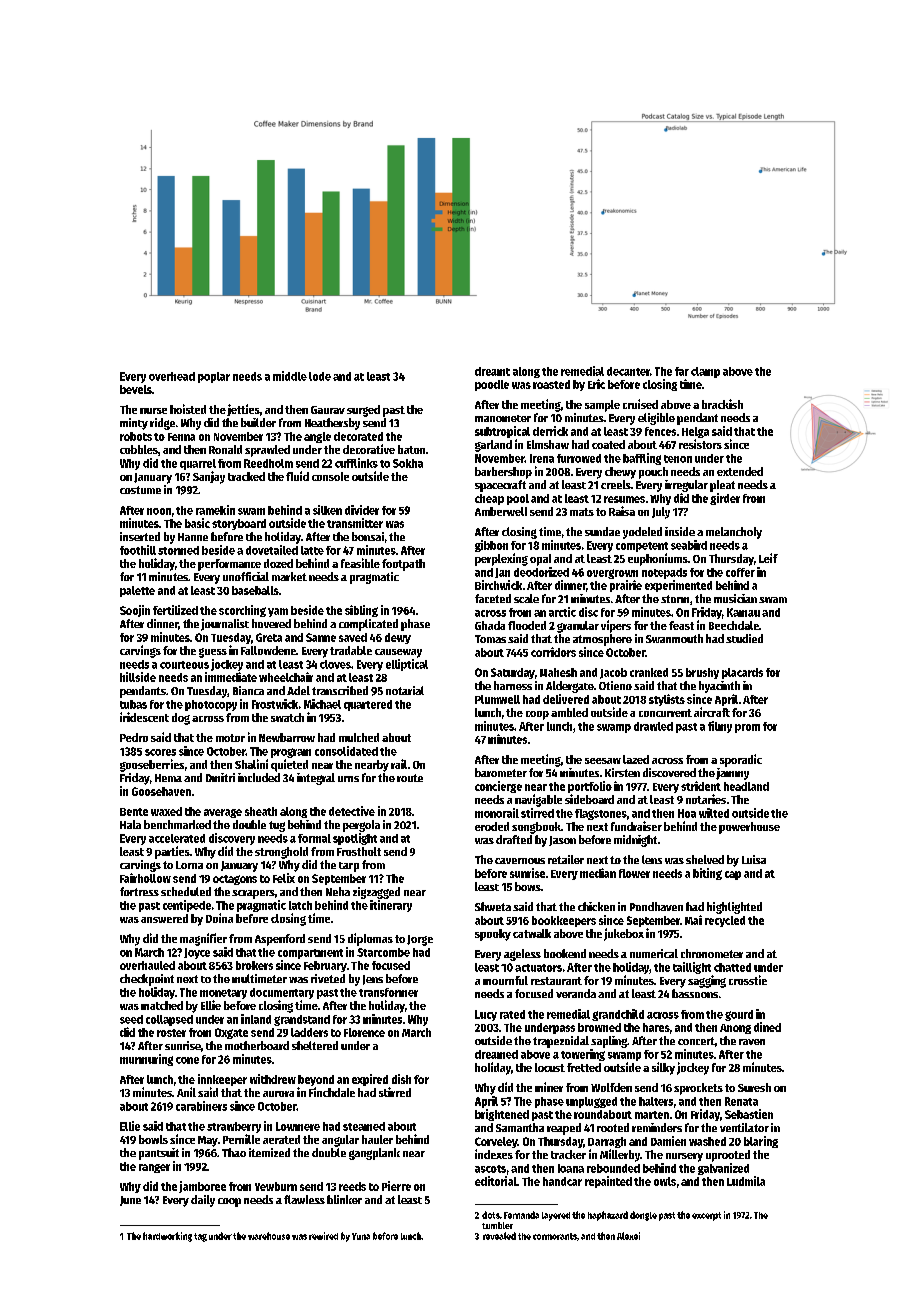 This image has height=1316, width=908. What do you see at coordinates (167, 1237) in the image?
I see `hardworking` at bounding box center [167, 1237].
